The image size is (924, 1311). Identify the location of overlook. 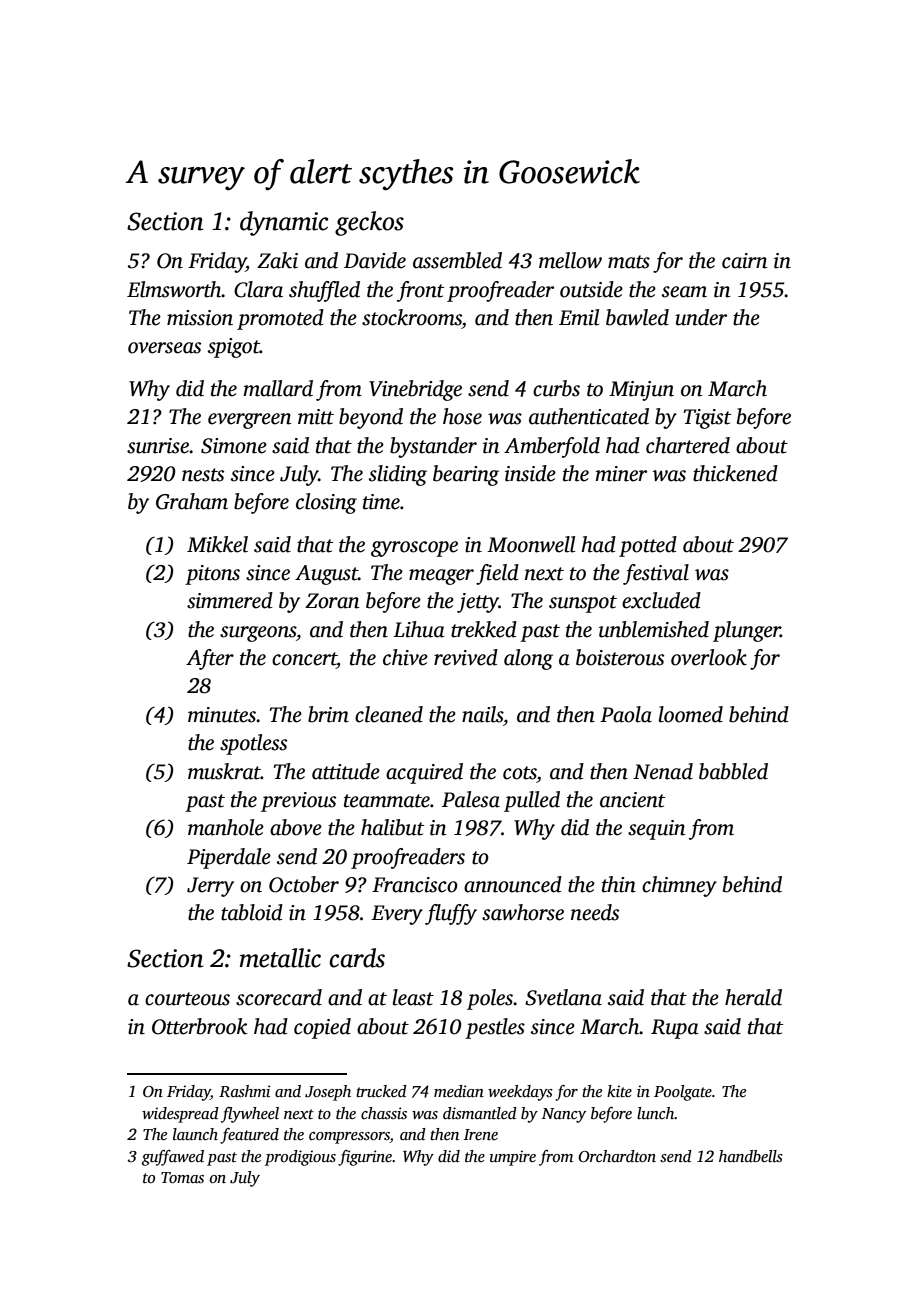
(709, 657).
